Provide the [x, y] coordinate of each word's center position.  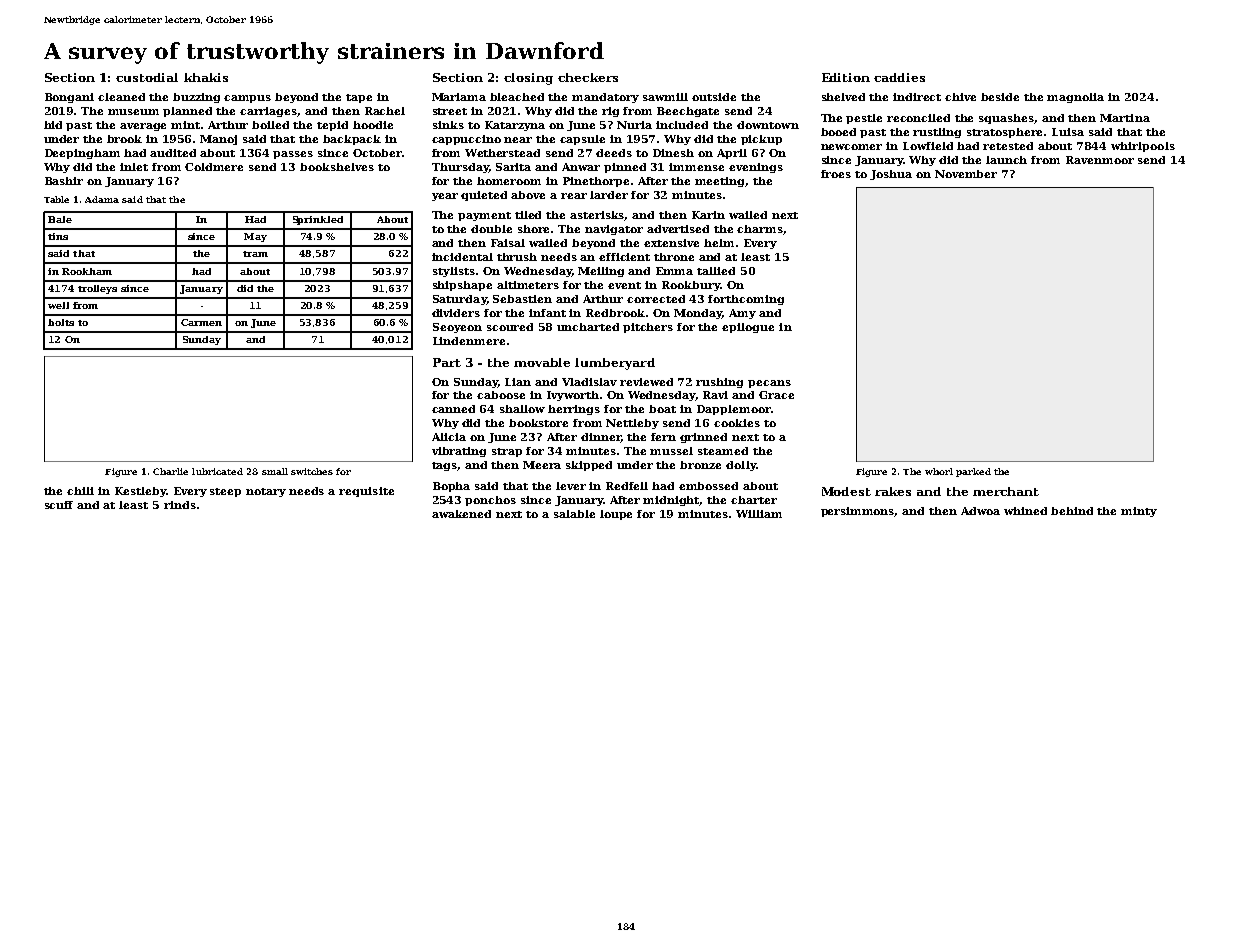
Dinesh [673, 153]
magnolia [1075, 98]
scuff [59, 505]
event [624, 285]
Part [447, 362]
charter [754, 500]
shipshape [462, 286]
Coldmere [214, 167]
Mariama [459, 97]
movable [542, 362]
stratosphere [1004, 133]
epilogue [748, 328]
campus [247, 99]
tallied [716, 271]
